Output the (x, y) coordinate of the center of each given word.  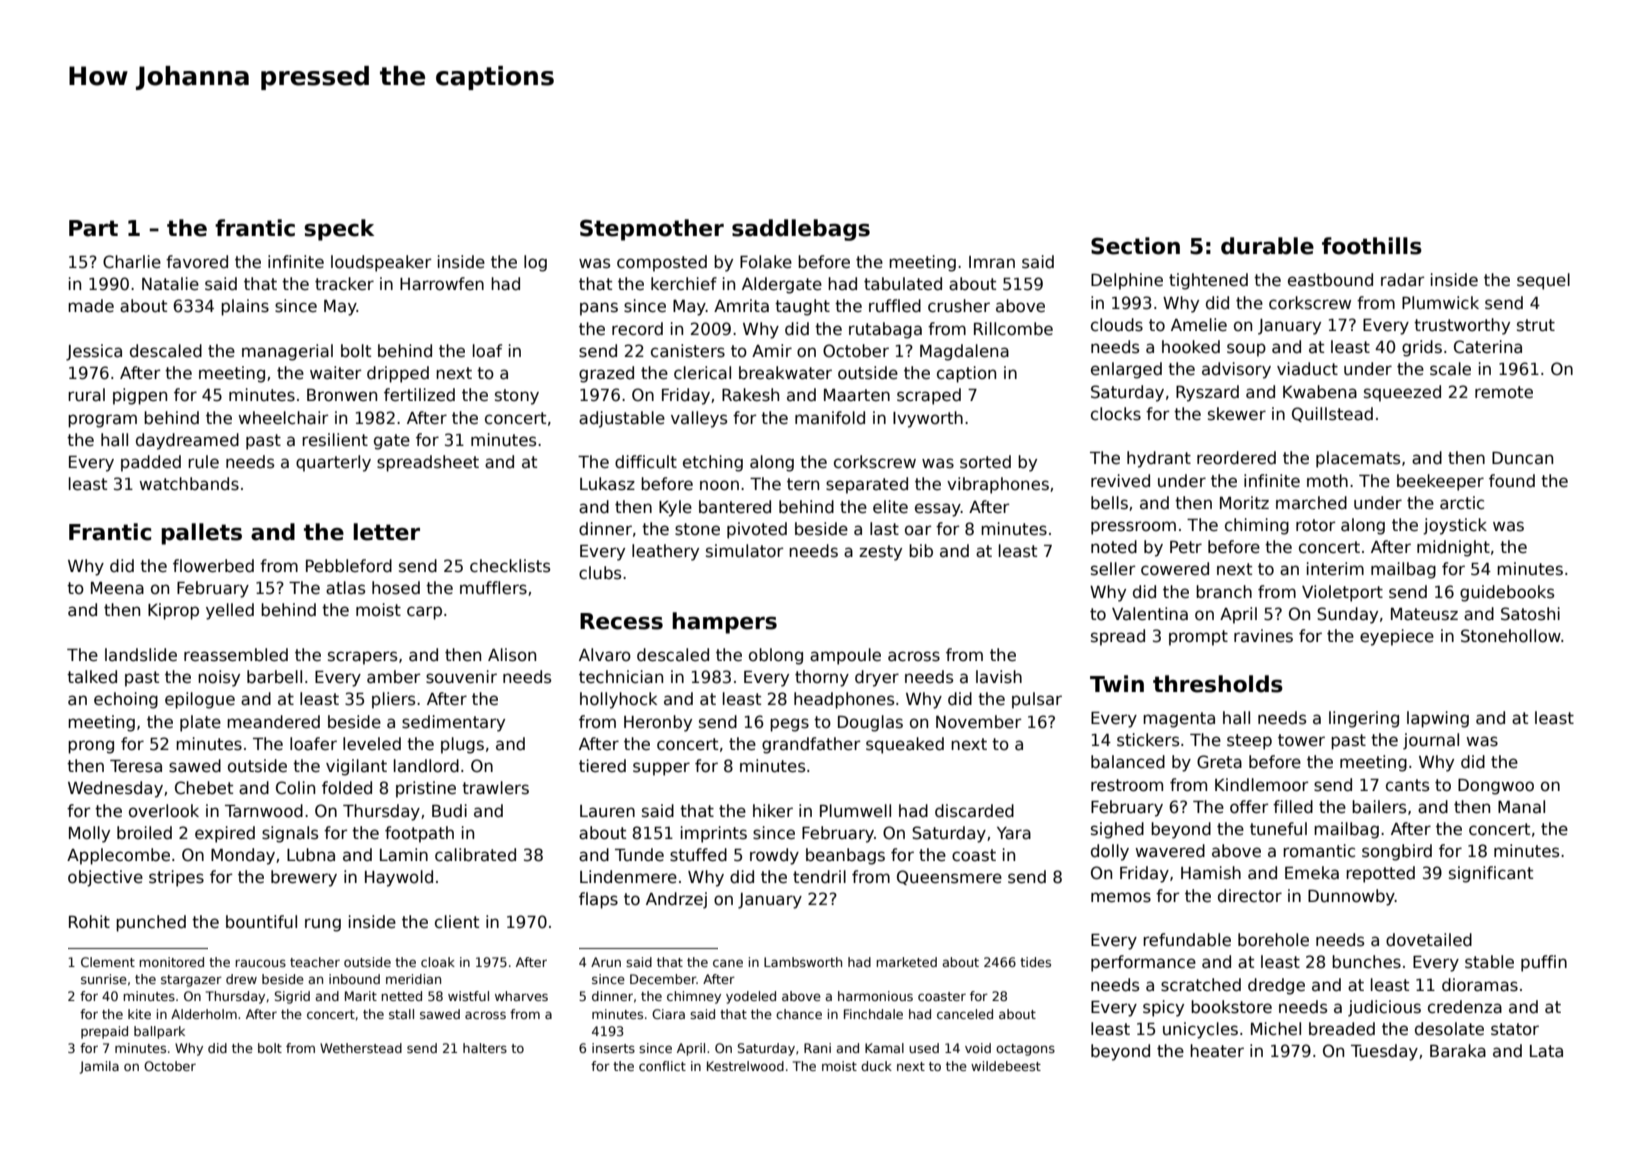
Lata (1546, 1051)
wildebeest (1006, 1066)
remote (1504, 392)
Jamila (99, 1067)
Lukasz (607, 484)
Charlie (132, 262)
